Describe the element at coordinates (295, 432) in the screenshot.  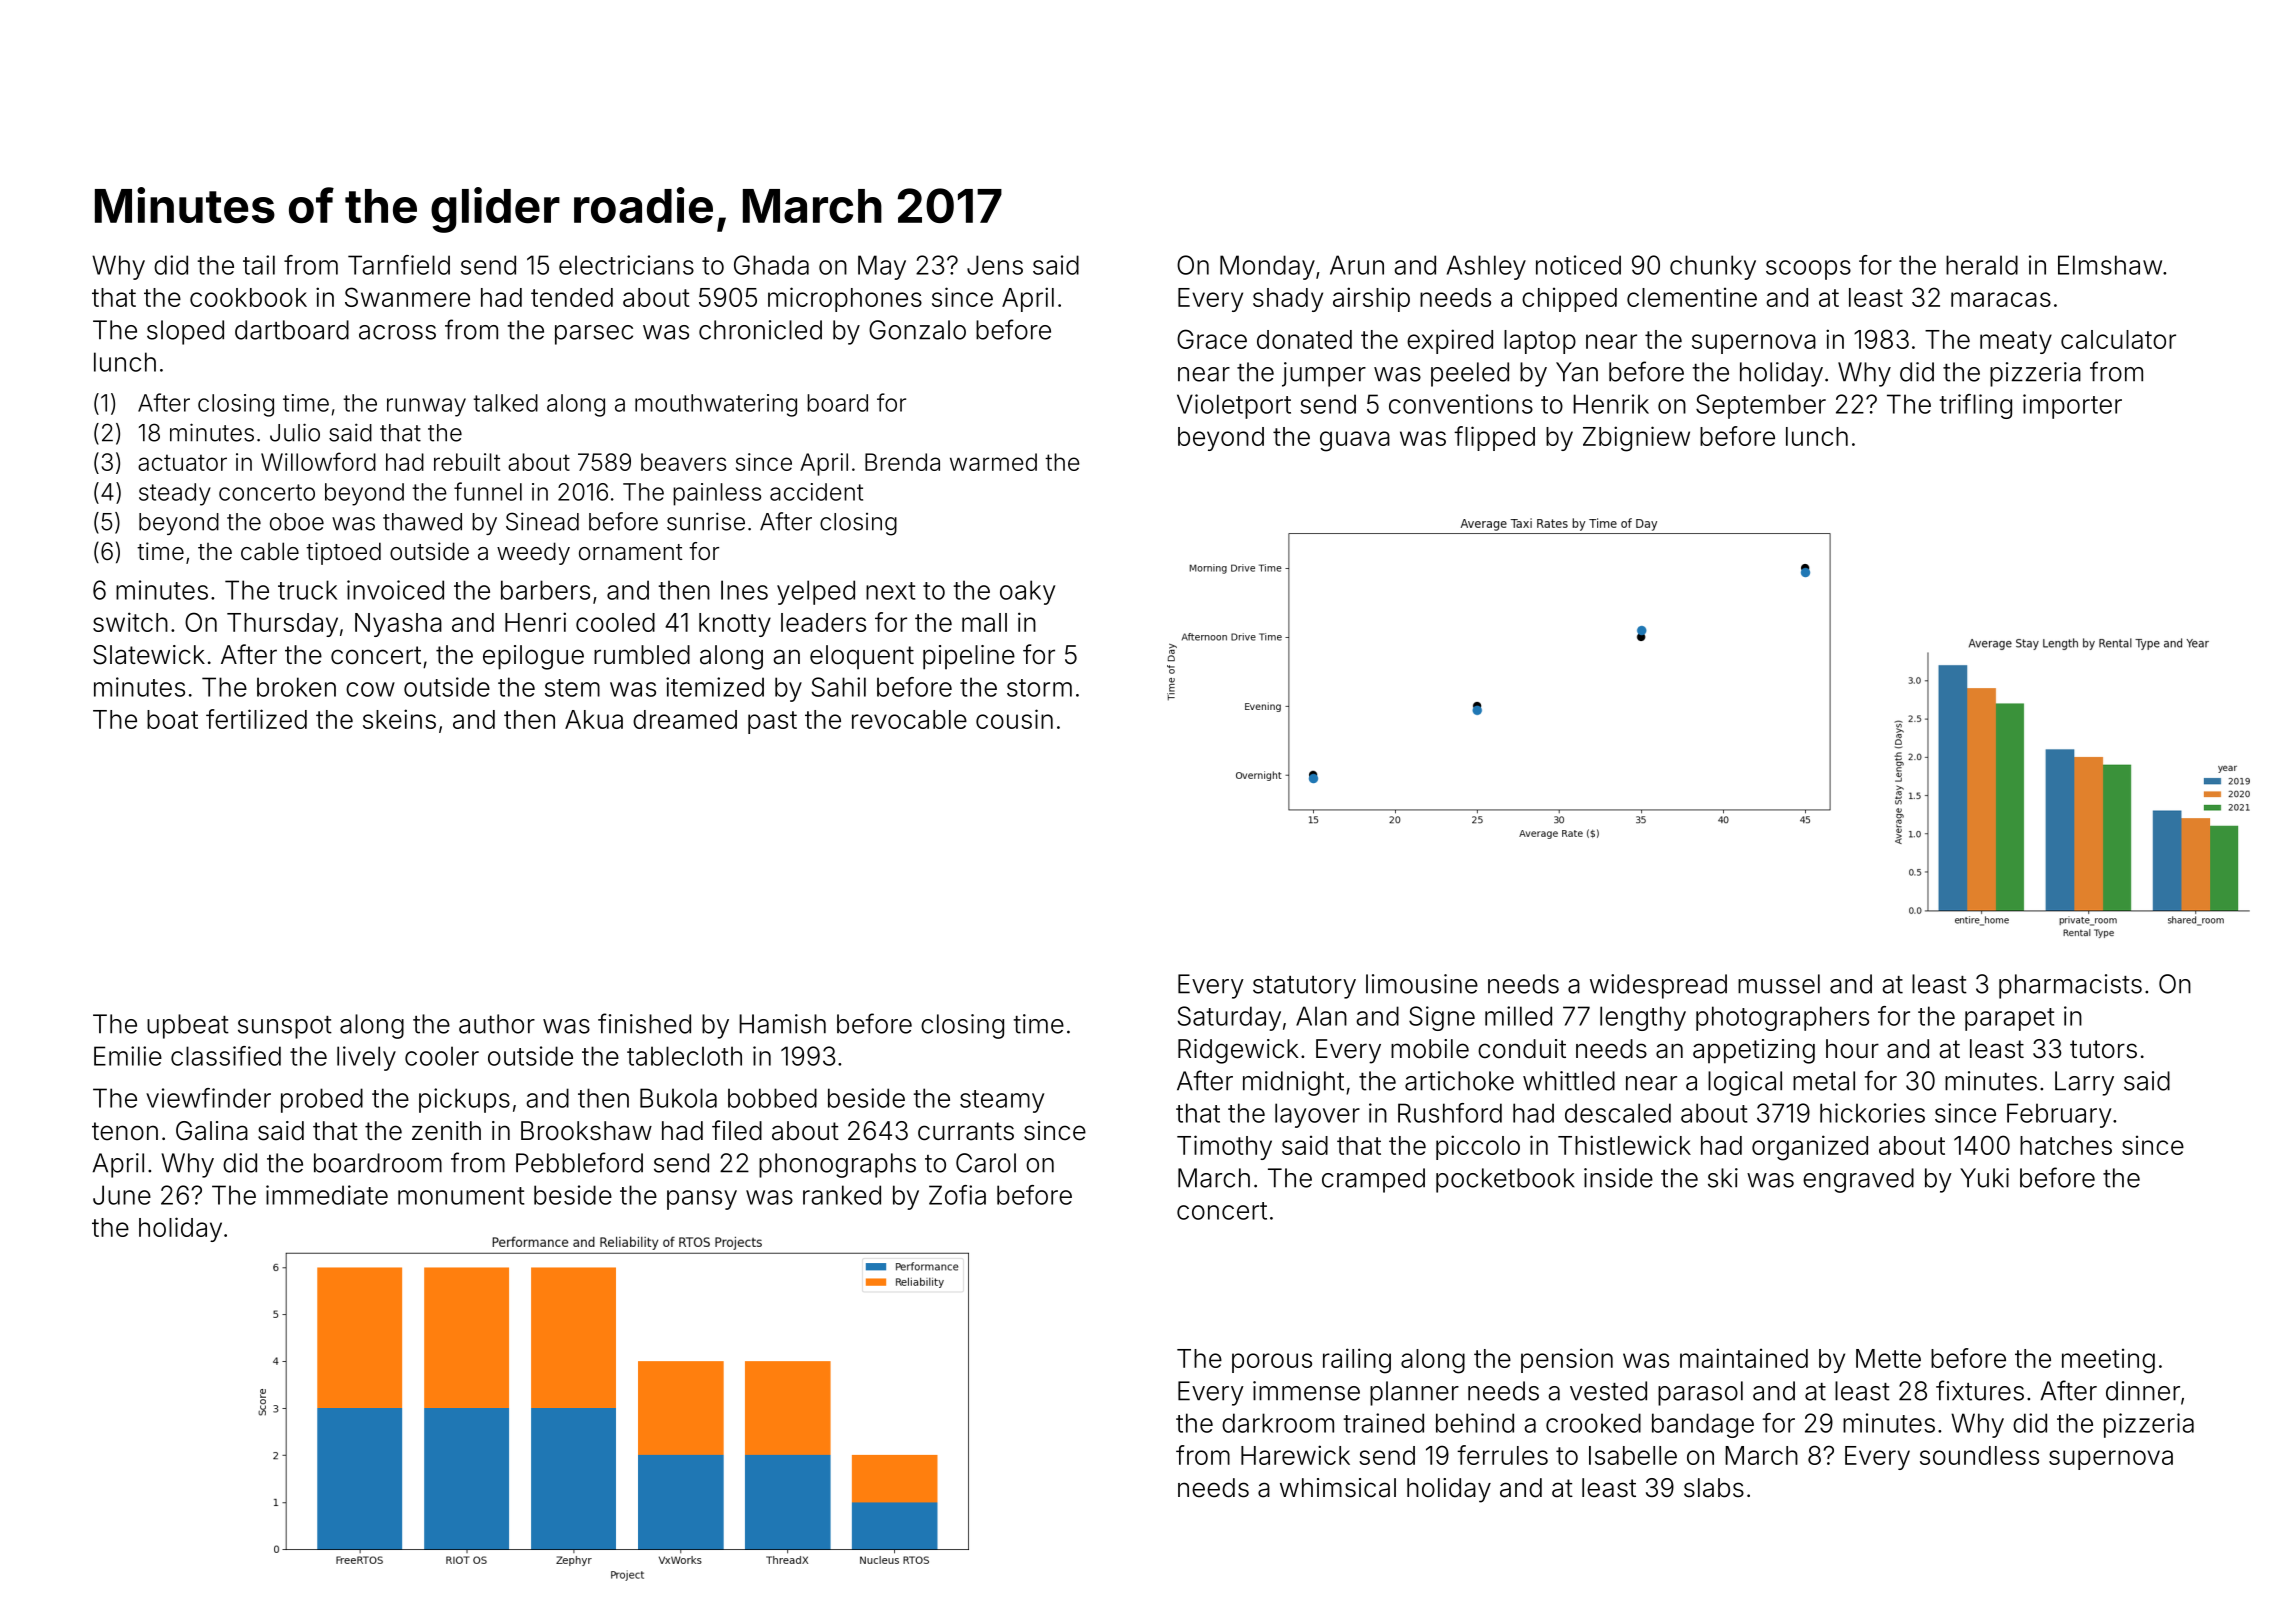
I see `Julio` at that location.
